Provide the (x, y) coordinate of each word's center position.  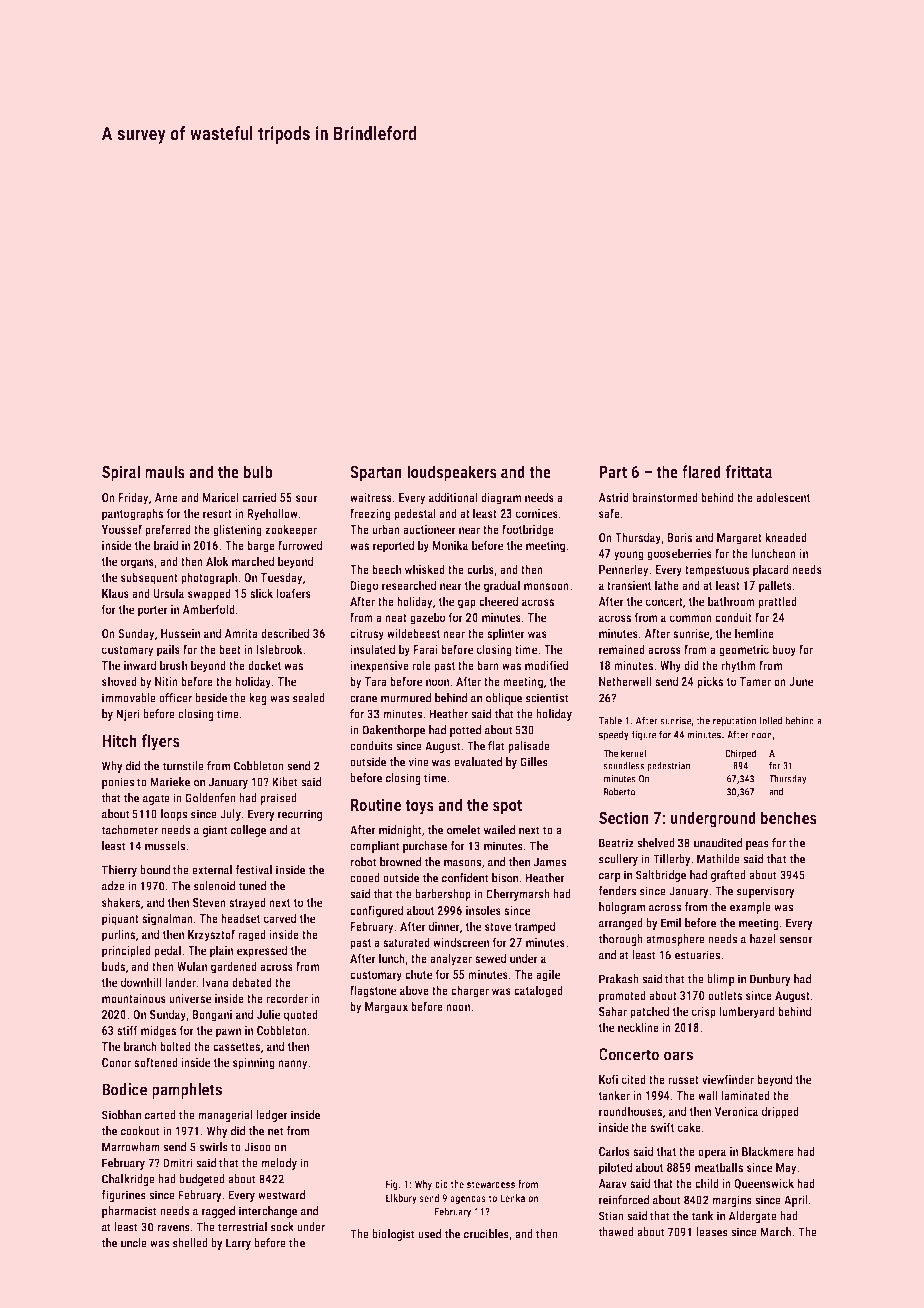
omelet (463, 830)
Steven (209, 902)
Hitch (119, 740)
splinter (506, 634)
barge (261, 546)
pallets (775, 586)
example (750, 908)
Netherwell (625, 681)
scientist (547, 698)
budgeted (202, 1180)
